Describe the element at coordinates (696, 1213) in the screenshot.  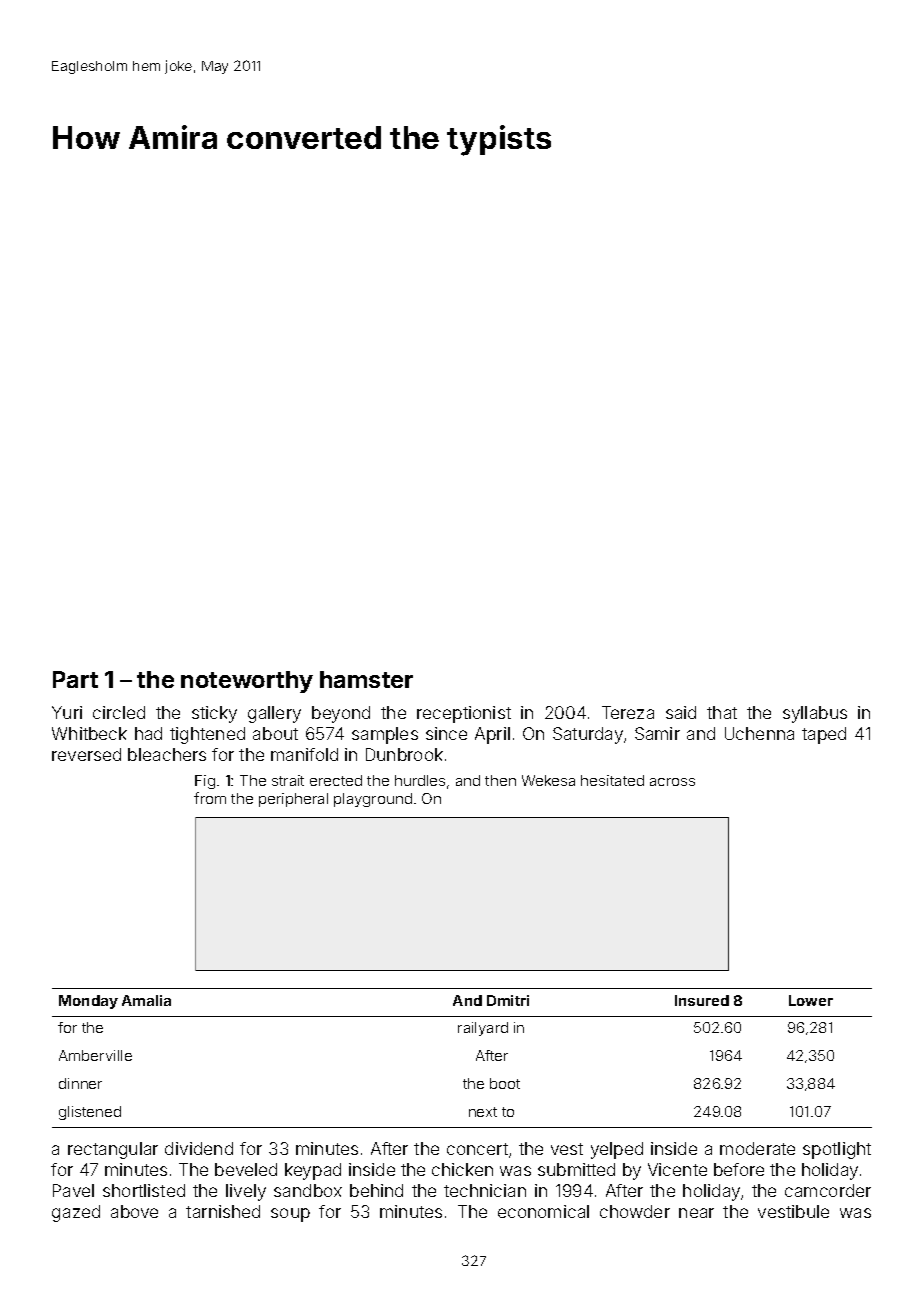
I see `near` at that location.
